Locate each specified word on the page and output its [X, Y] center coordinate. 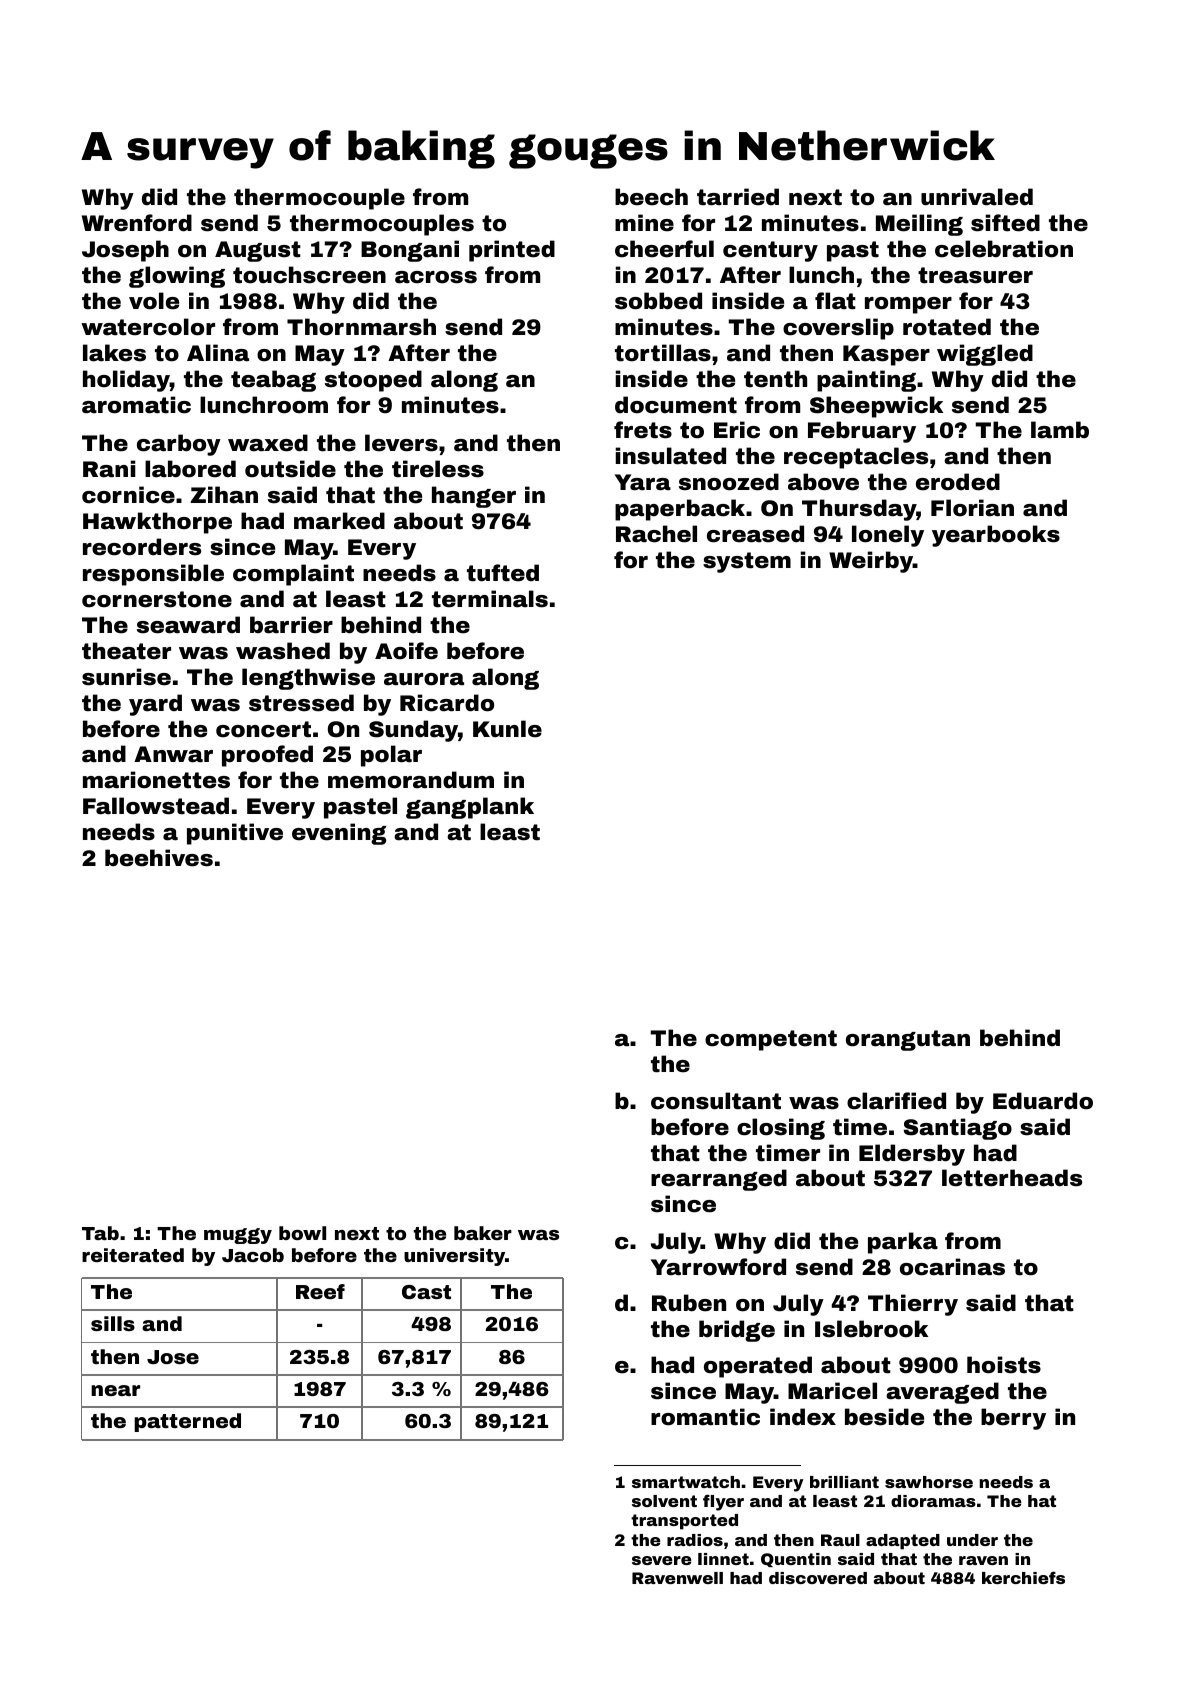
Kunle [507, 729]
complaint [293, 575]
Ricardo [447, 703]
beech [651, 197]
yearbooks [996, 536]
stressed [301, 703]
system [747, 562]
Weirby [871, 562]
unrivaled [977, 197]
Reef [320, 1291]
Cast [426, 1292]
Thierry [913, 1305]
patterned [187, 1422]
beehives [159, 858]
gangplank [470, 808]
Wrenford [137, 223]
